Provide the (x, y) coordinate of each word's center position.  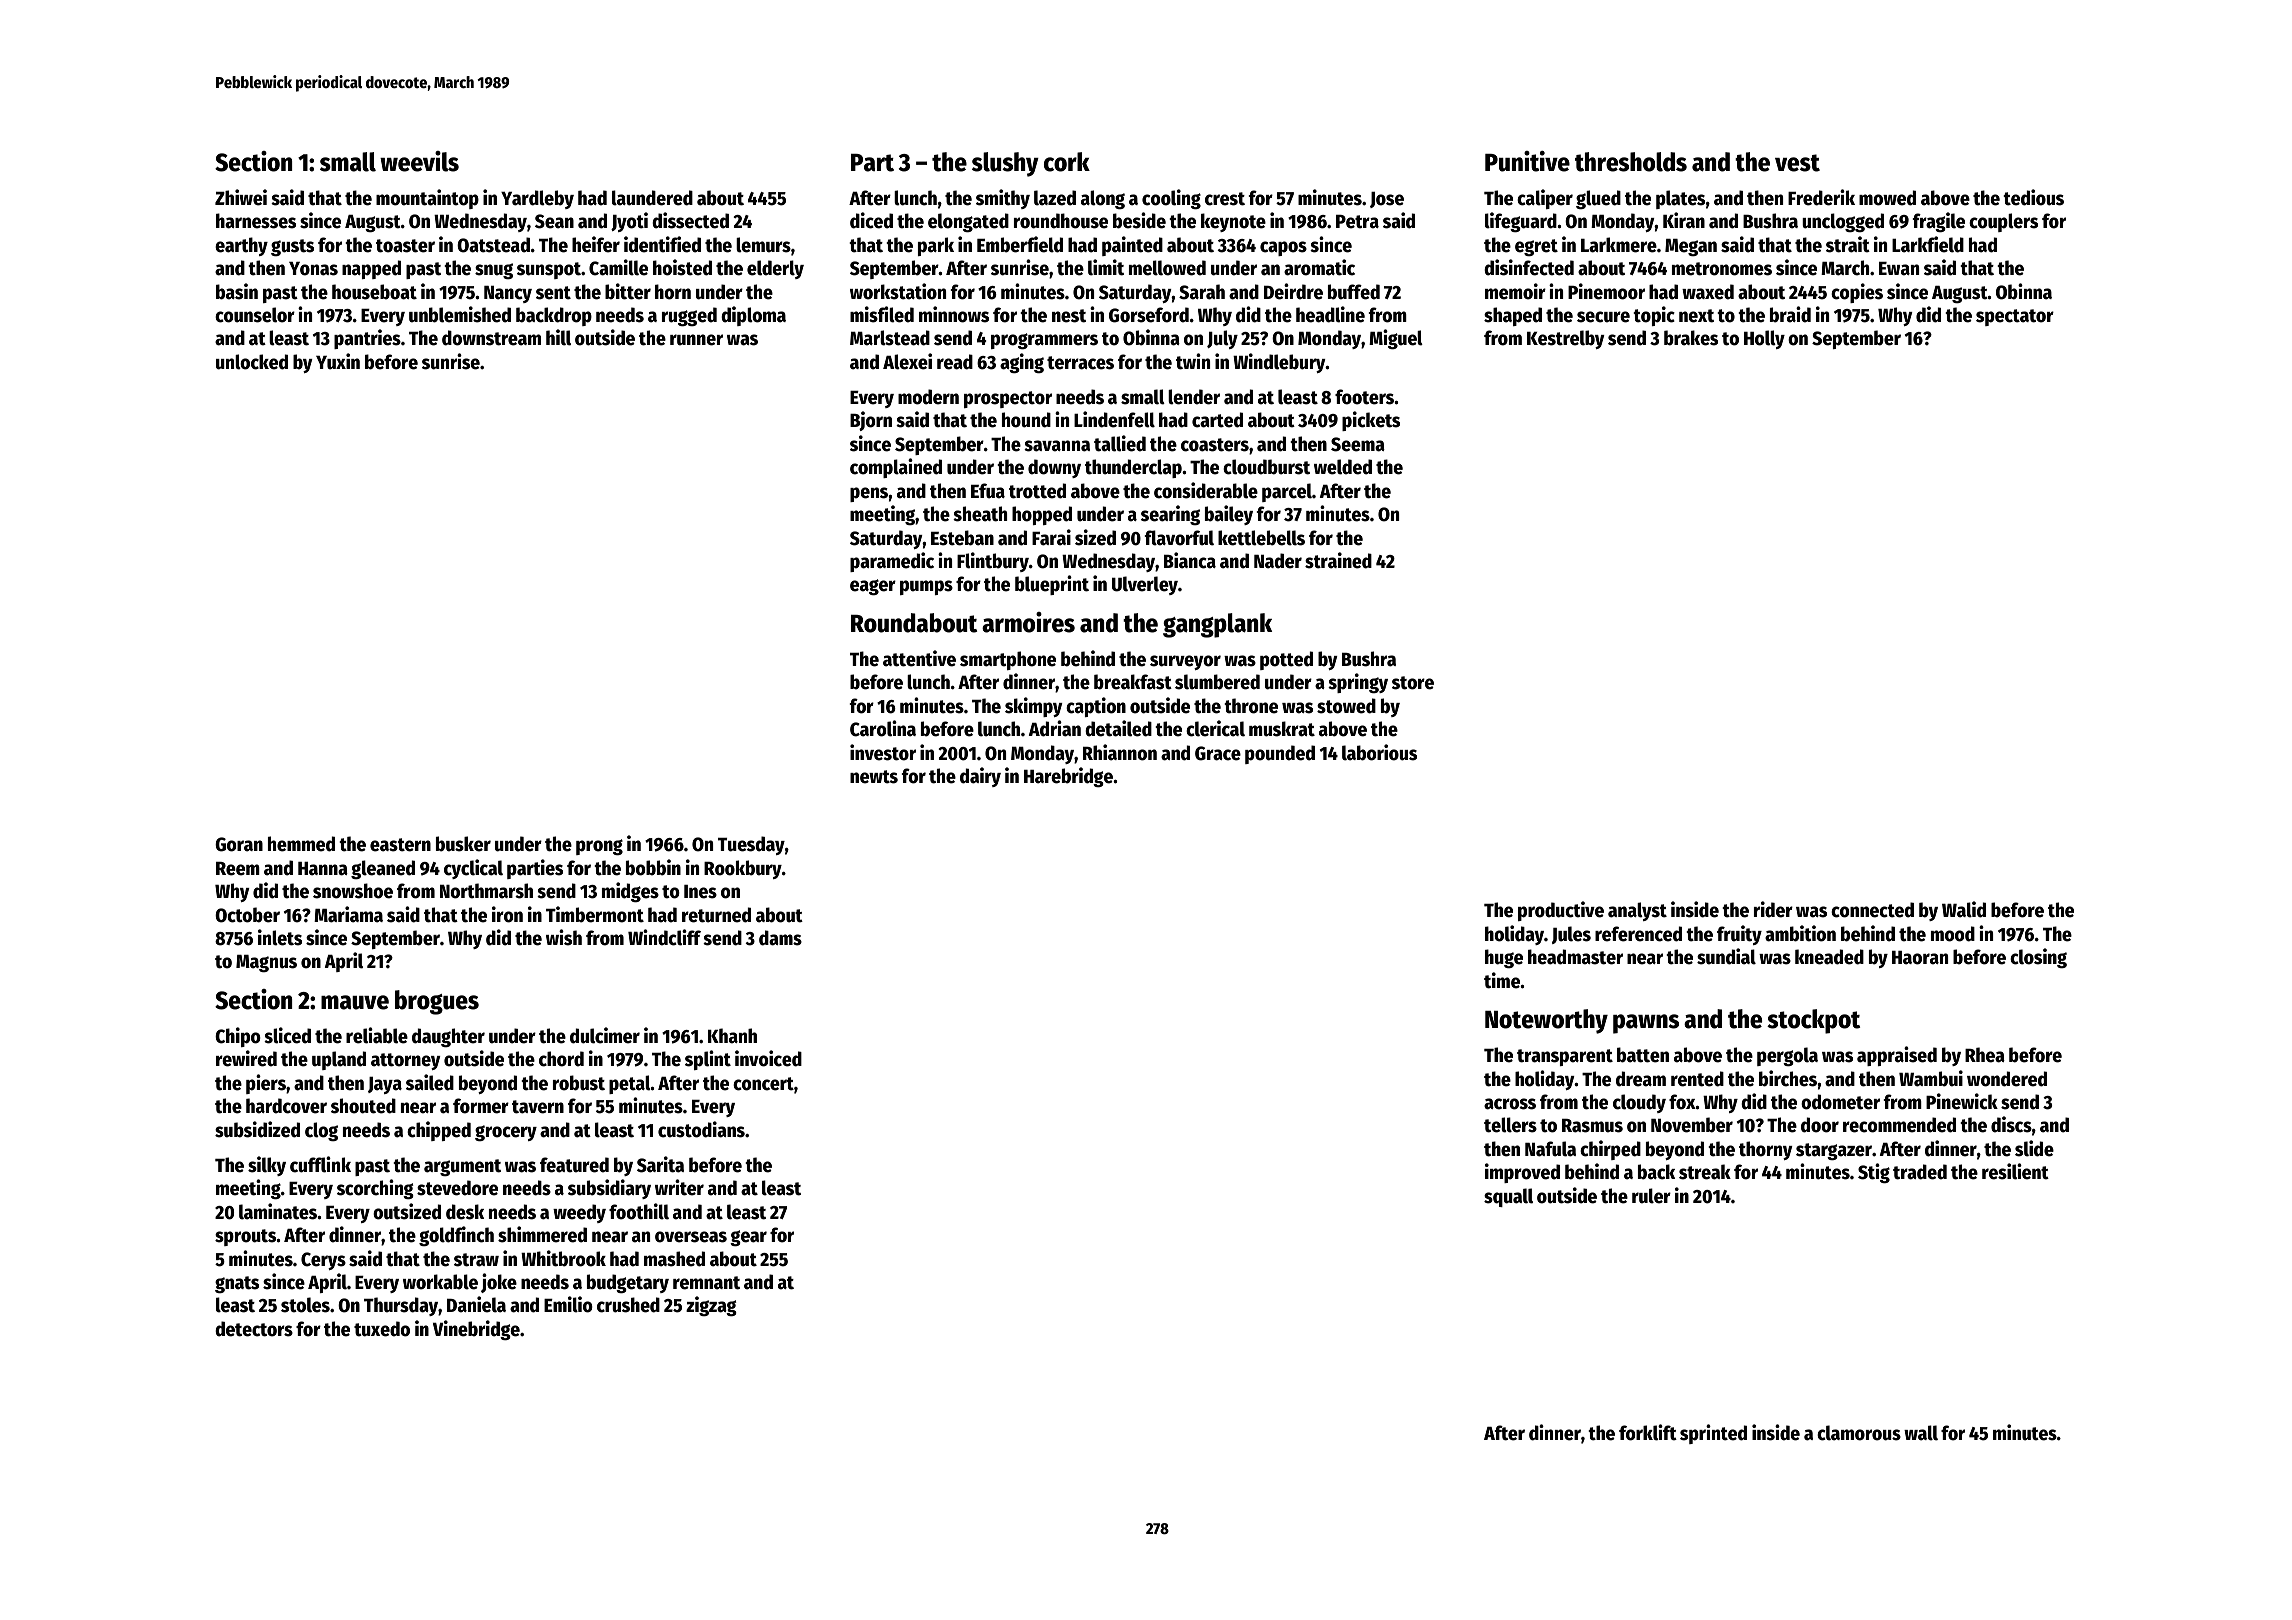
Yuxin (338, 361)
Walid (1964, 909)
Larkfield (1928, 244)
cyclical (473, 869)
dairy (980, 777)
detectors (254, 1329)
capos (1283, 248)
